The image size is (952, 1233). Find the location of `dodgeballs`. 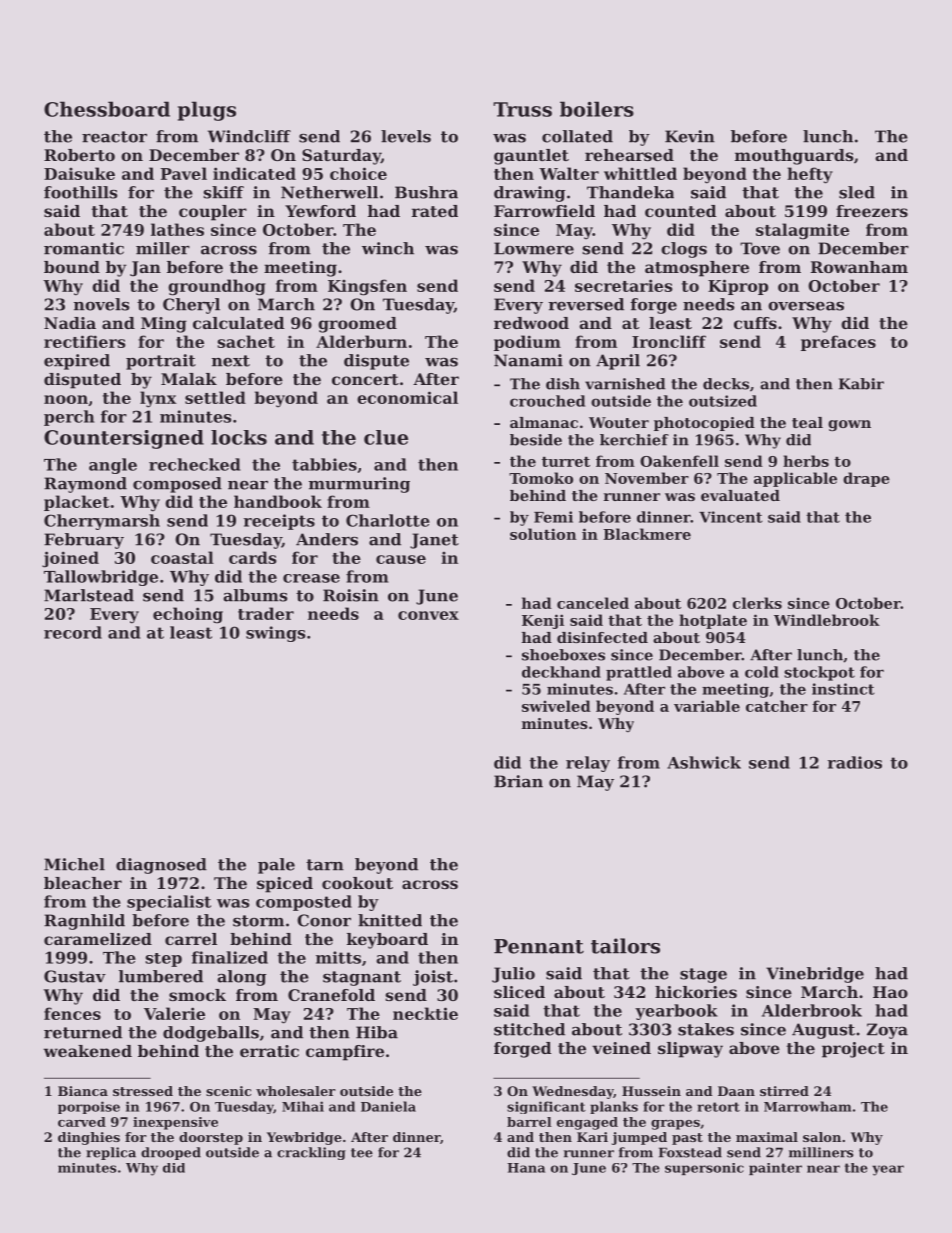

dodgeballs is located at coordinates (211, 1034).
